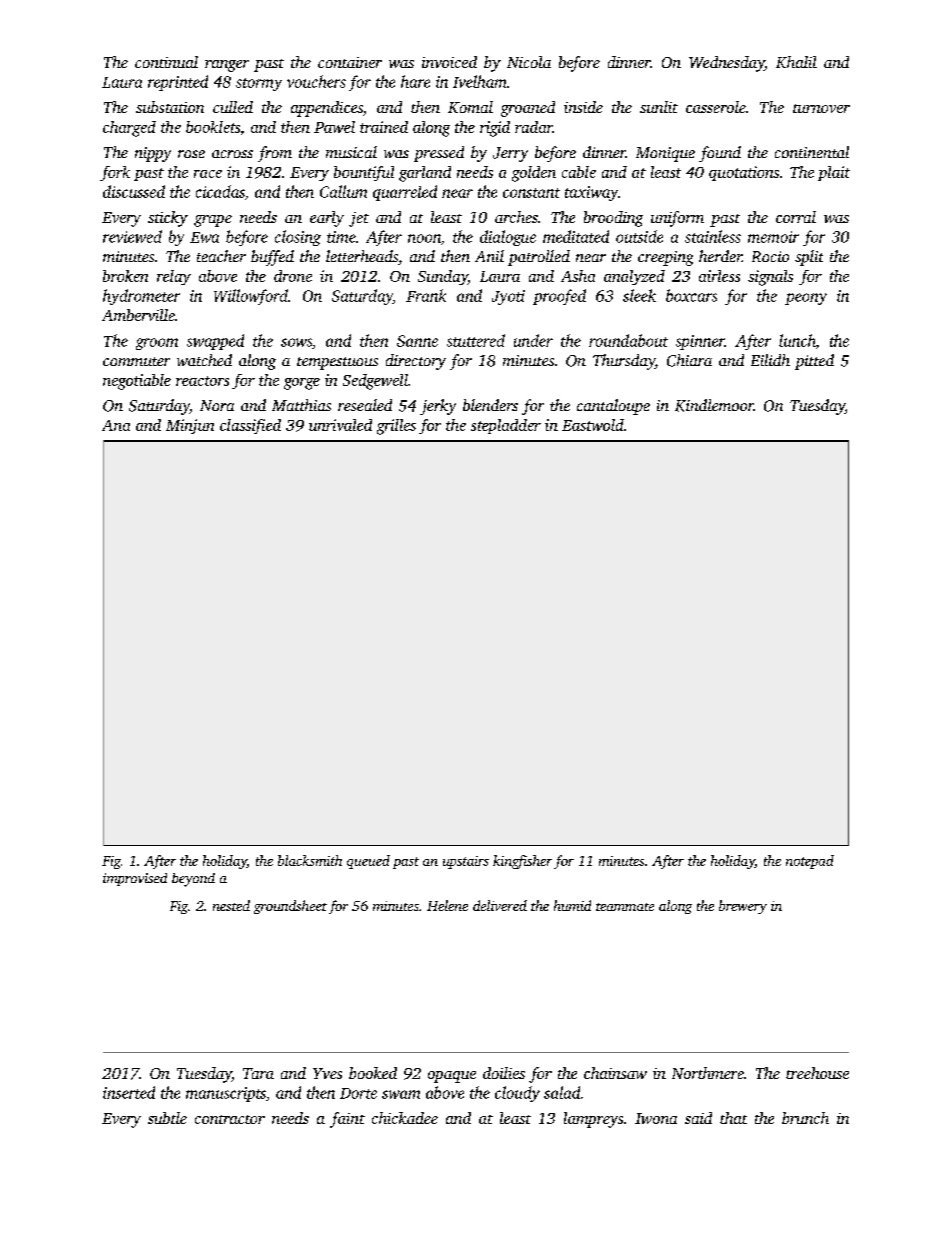  I want to click on pitted, so click(814, 362).
